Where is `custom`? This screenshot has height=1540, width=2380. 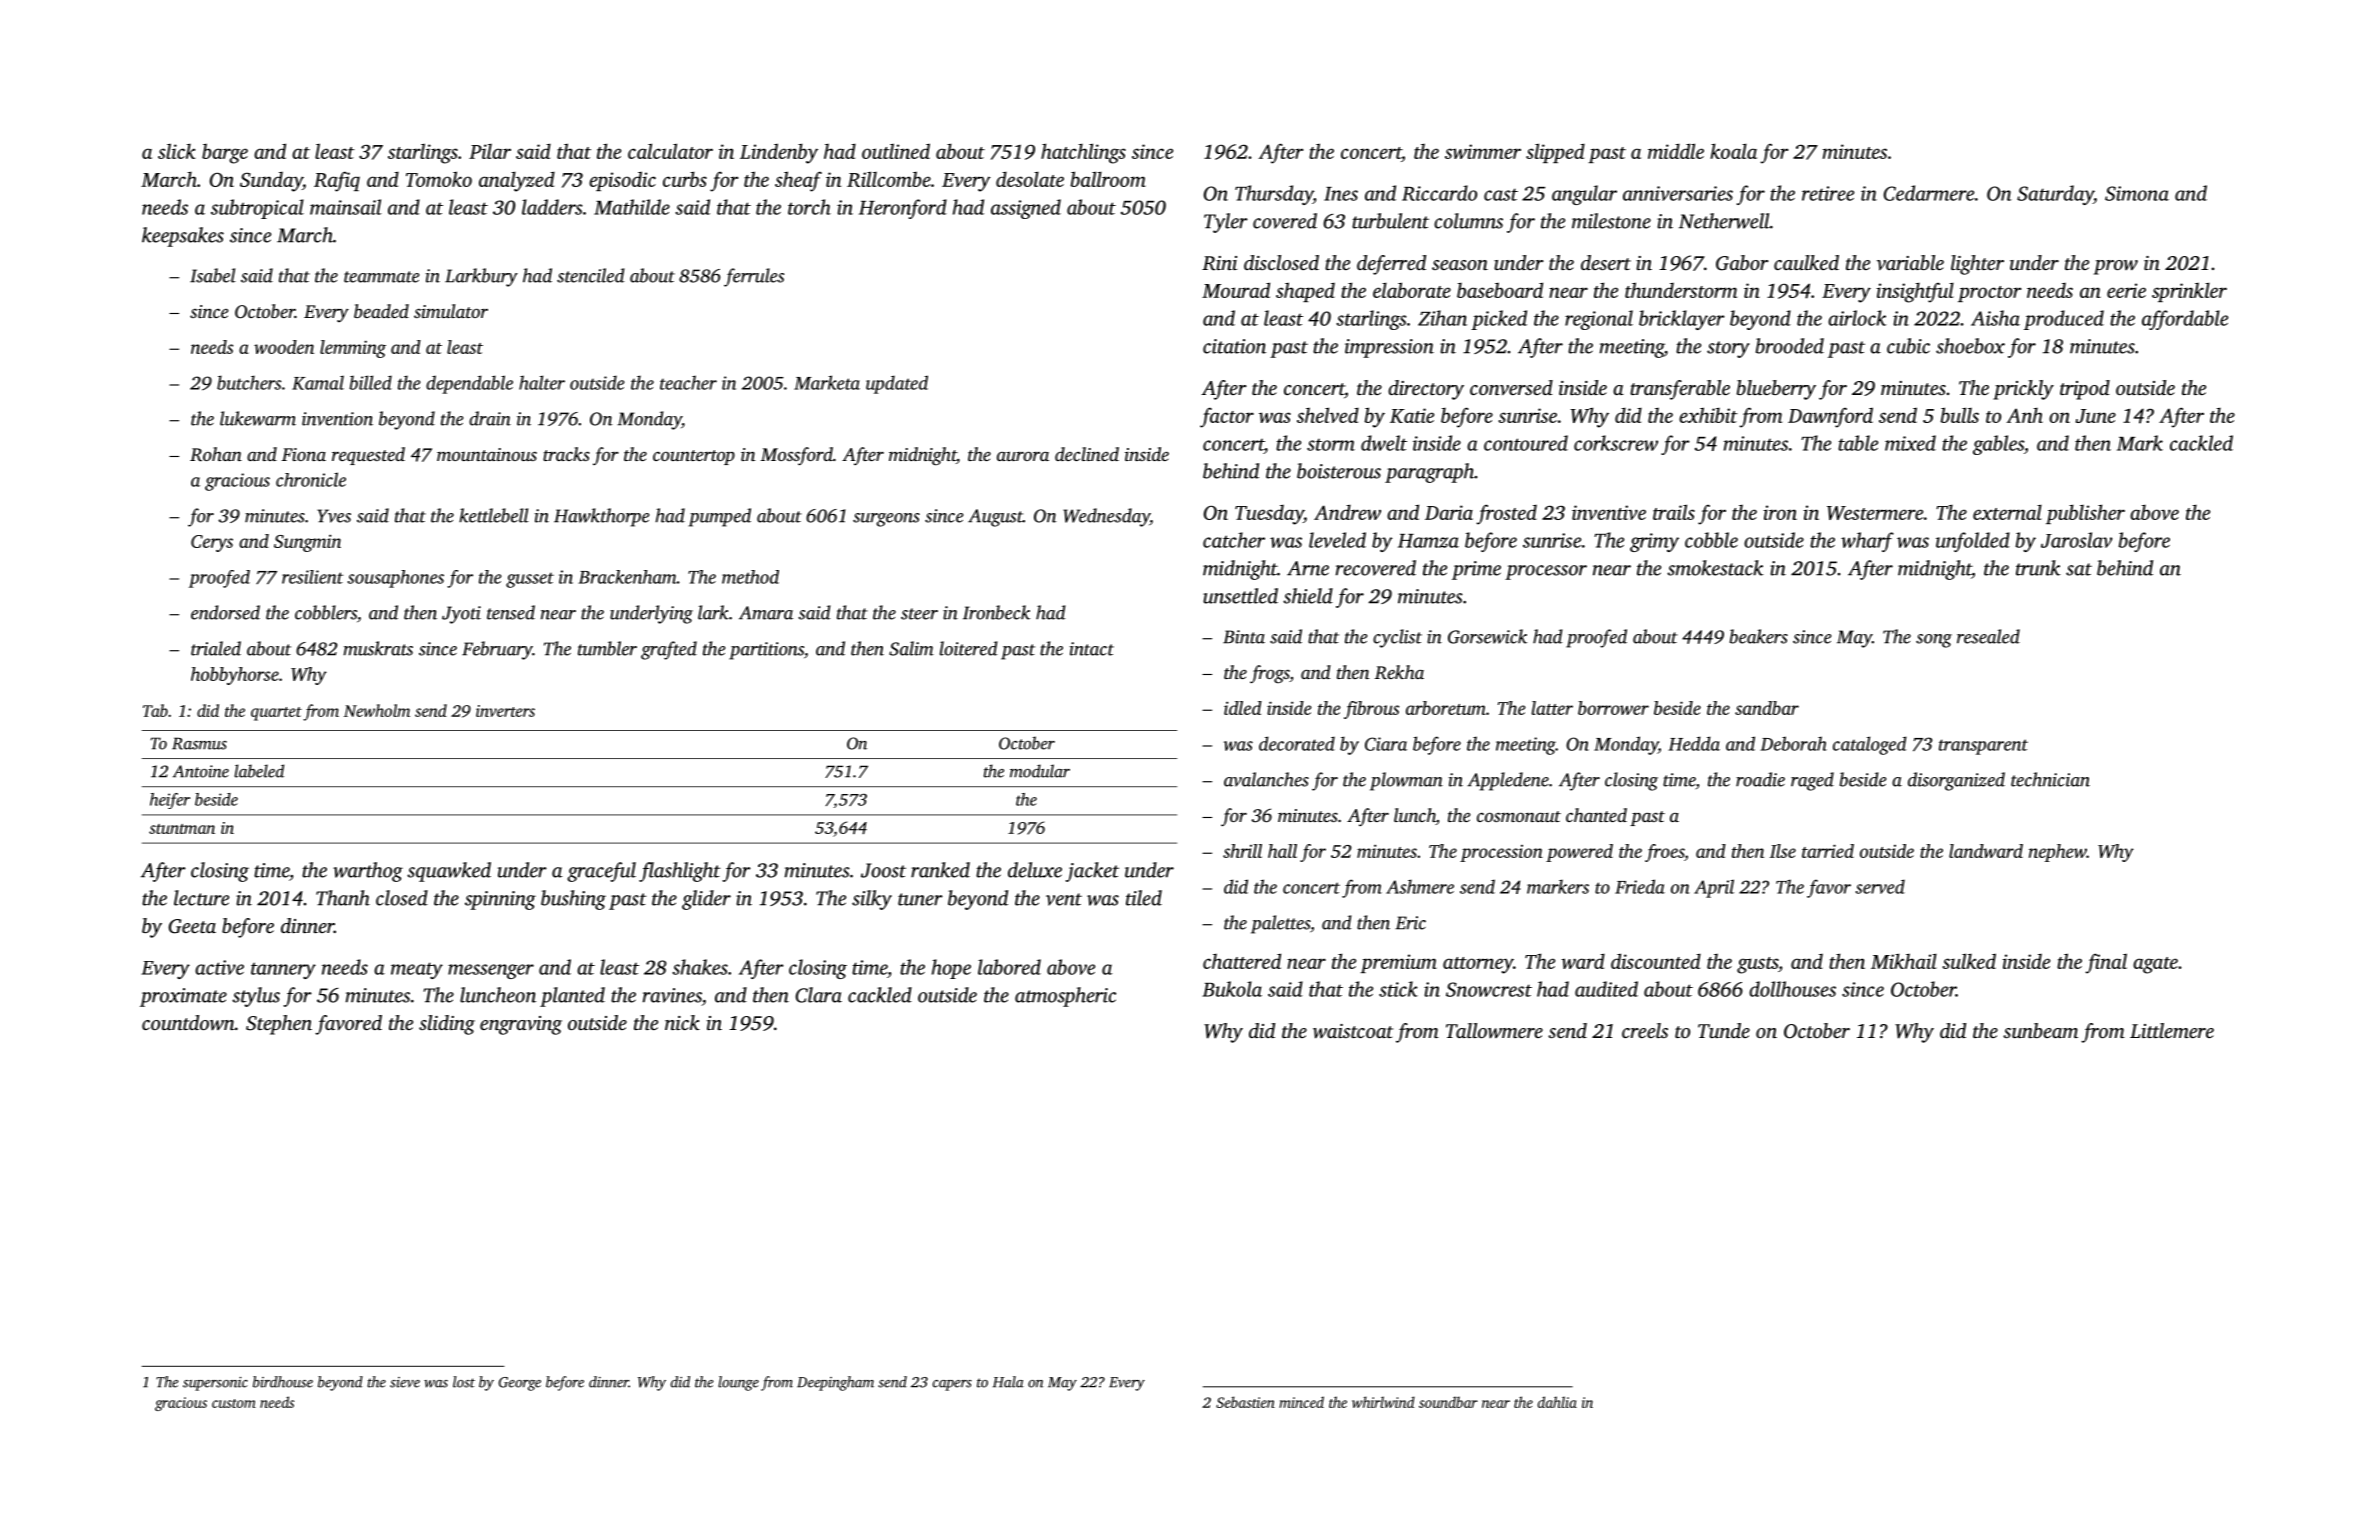
custom is located at coordinates (234, 1403).
